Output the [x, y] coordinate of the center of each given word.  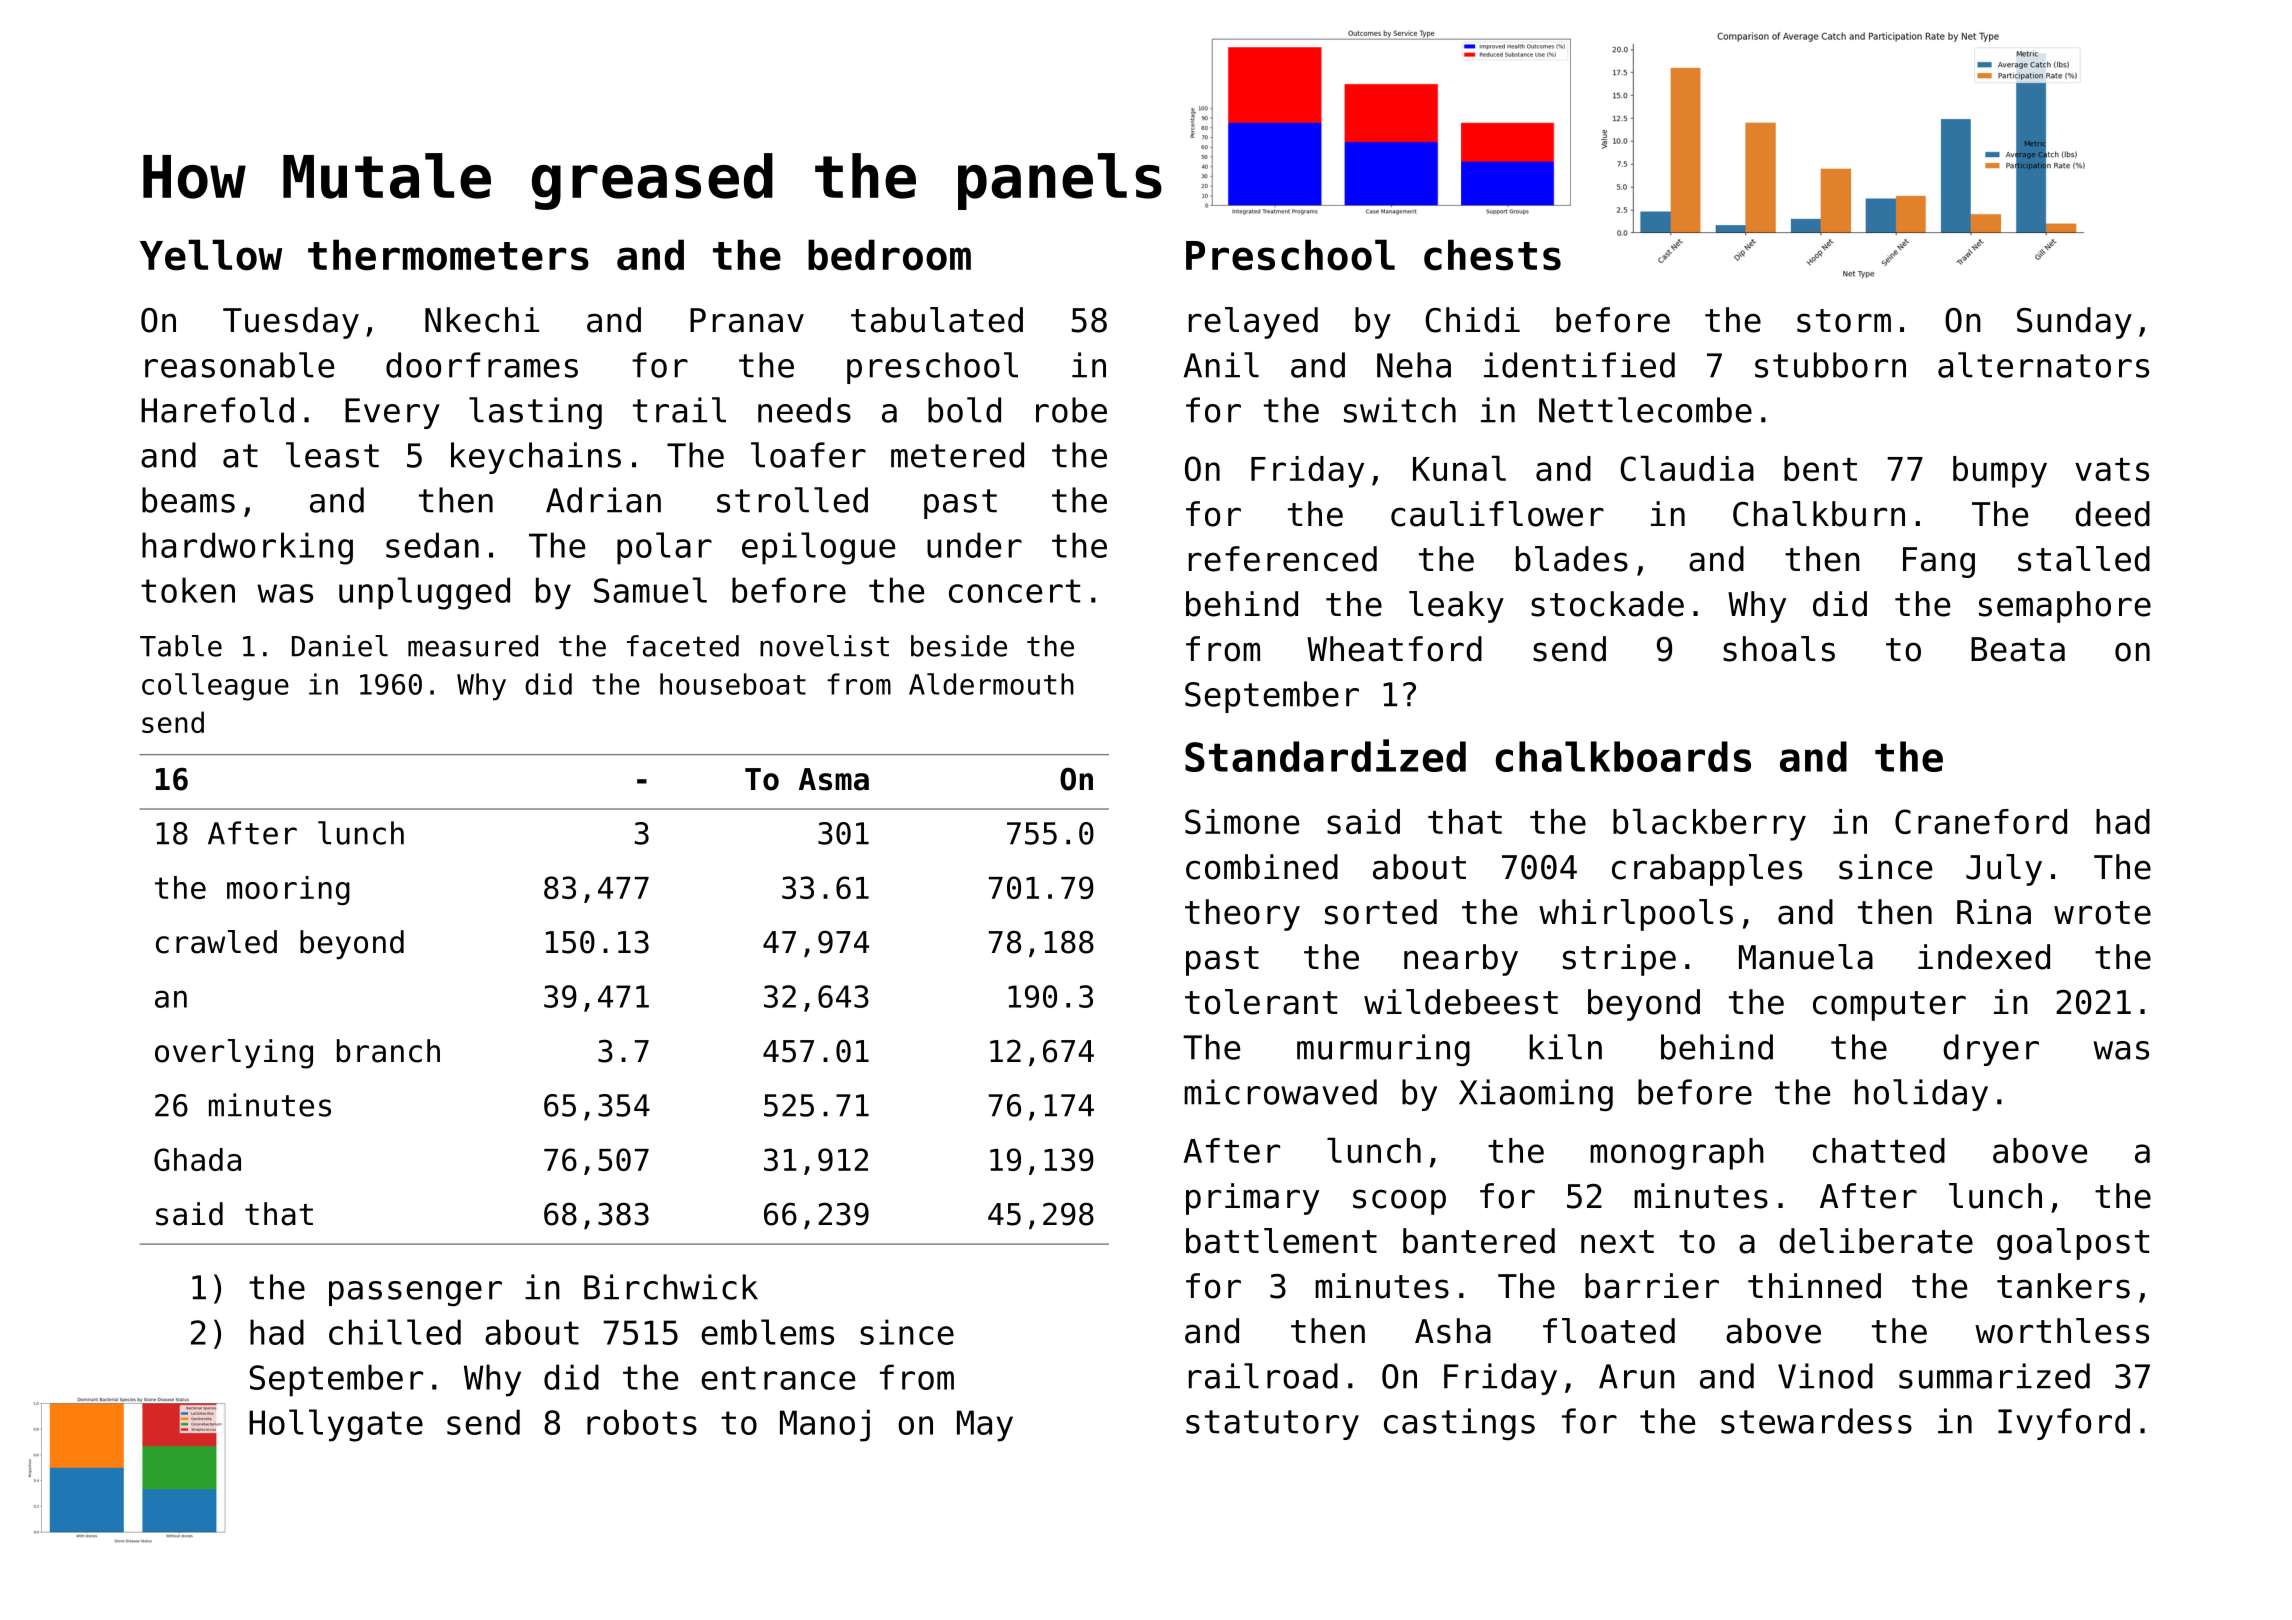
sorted [1381, 912]
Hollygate [336, 1425]
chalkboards [1623, 756]
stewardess [1816, 1421]
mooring [288, 890]
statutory [1272, 1425]
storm [1844, 321]
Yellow [211, 255]
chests [1492, 255]
